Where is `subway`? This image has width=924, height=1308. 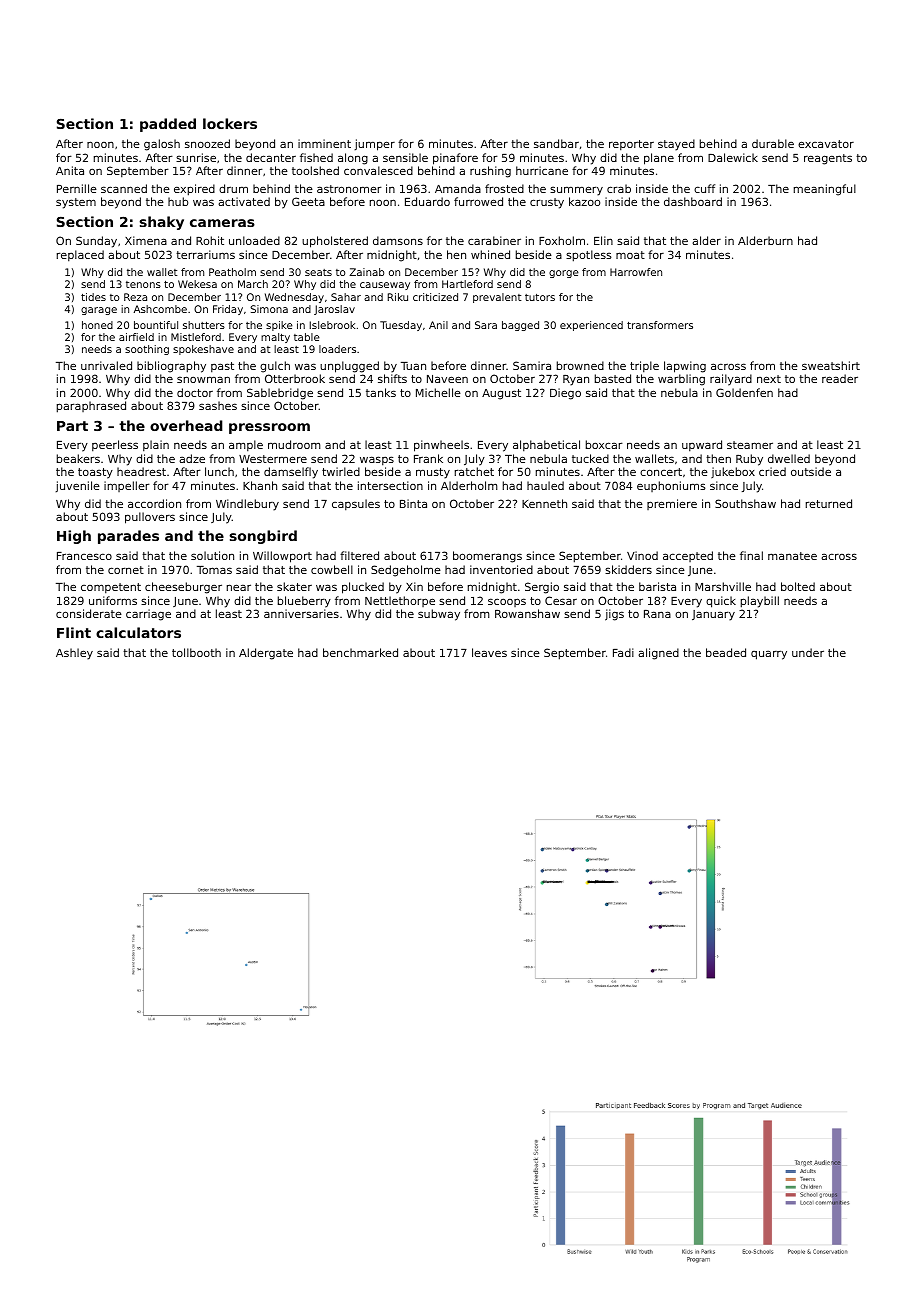
subway is located at coordinates (439, 615).
